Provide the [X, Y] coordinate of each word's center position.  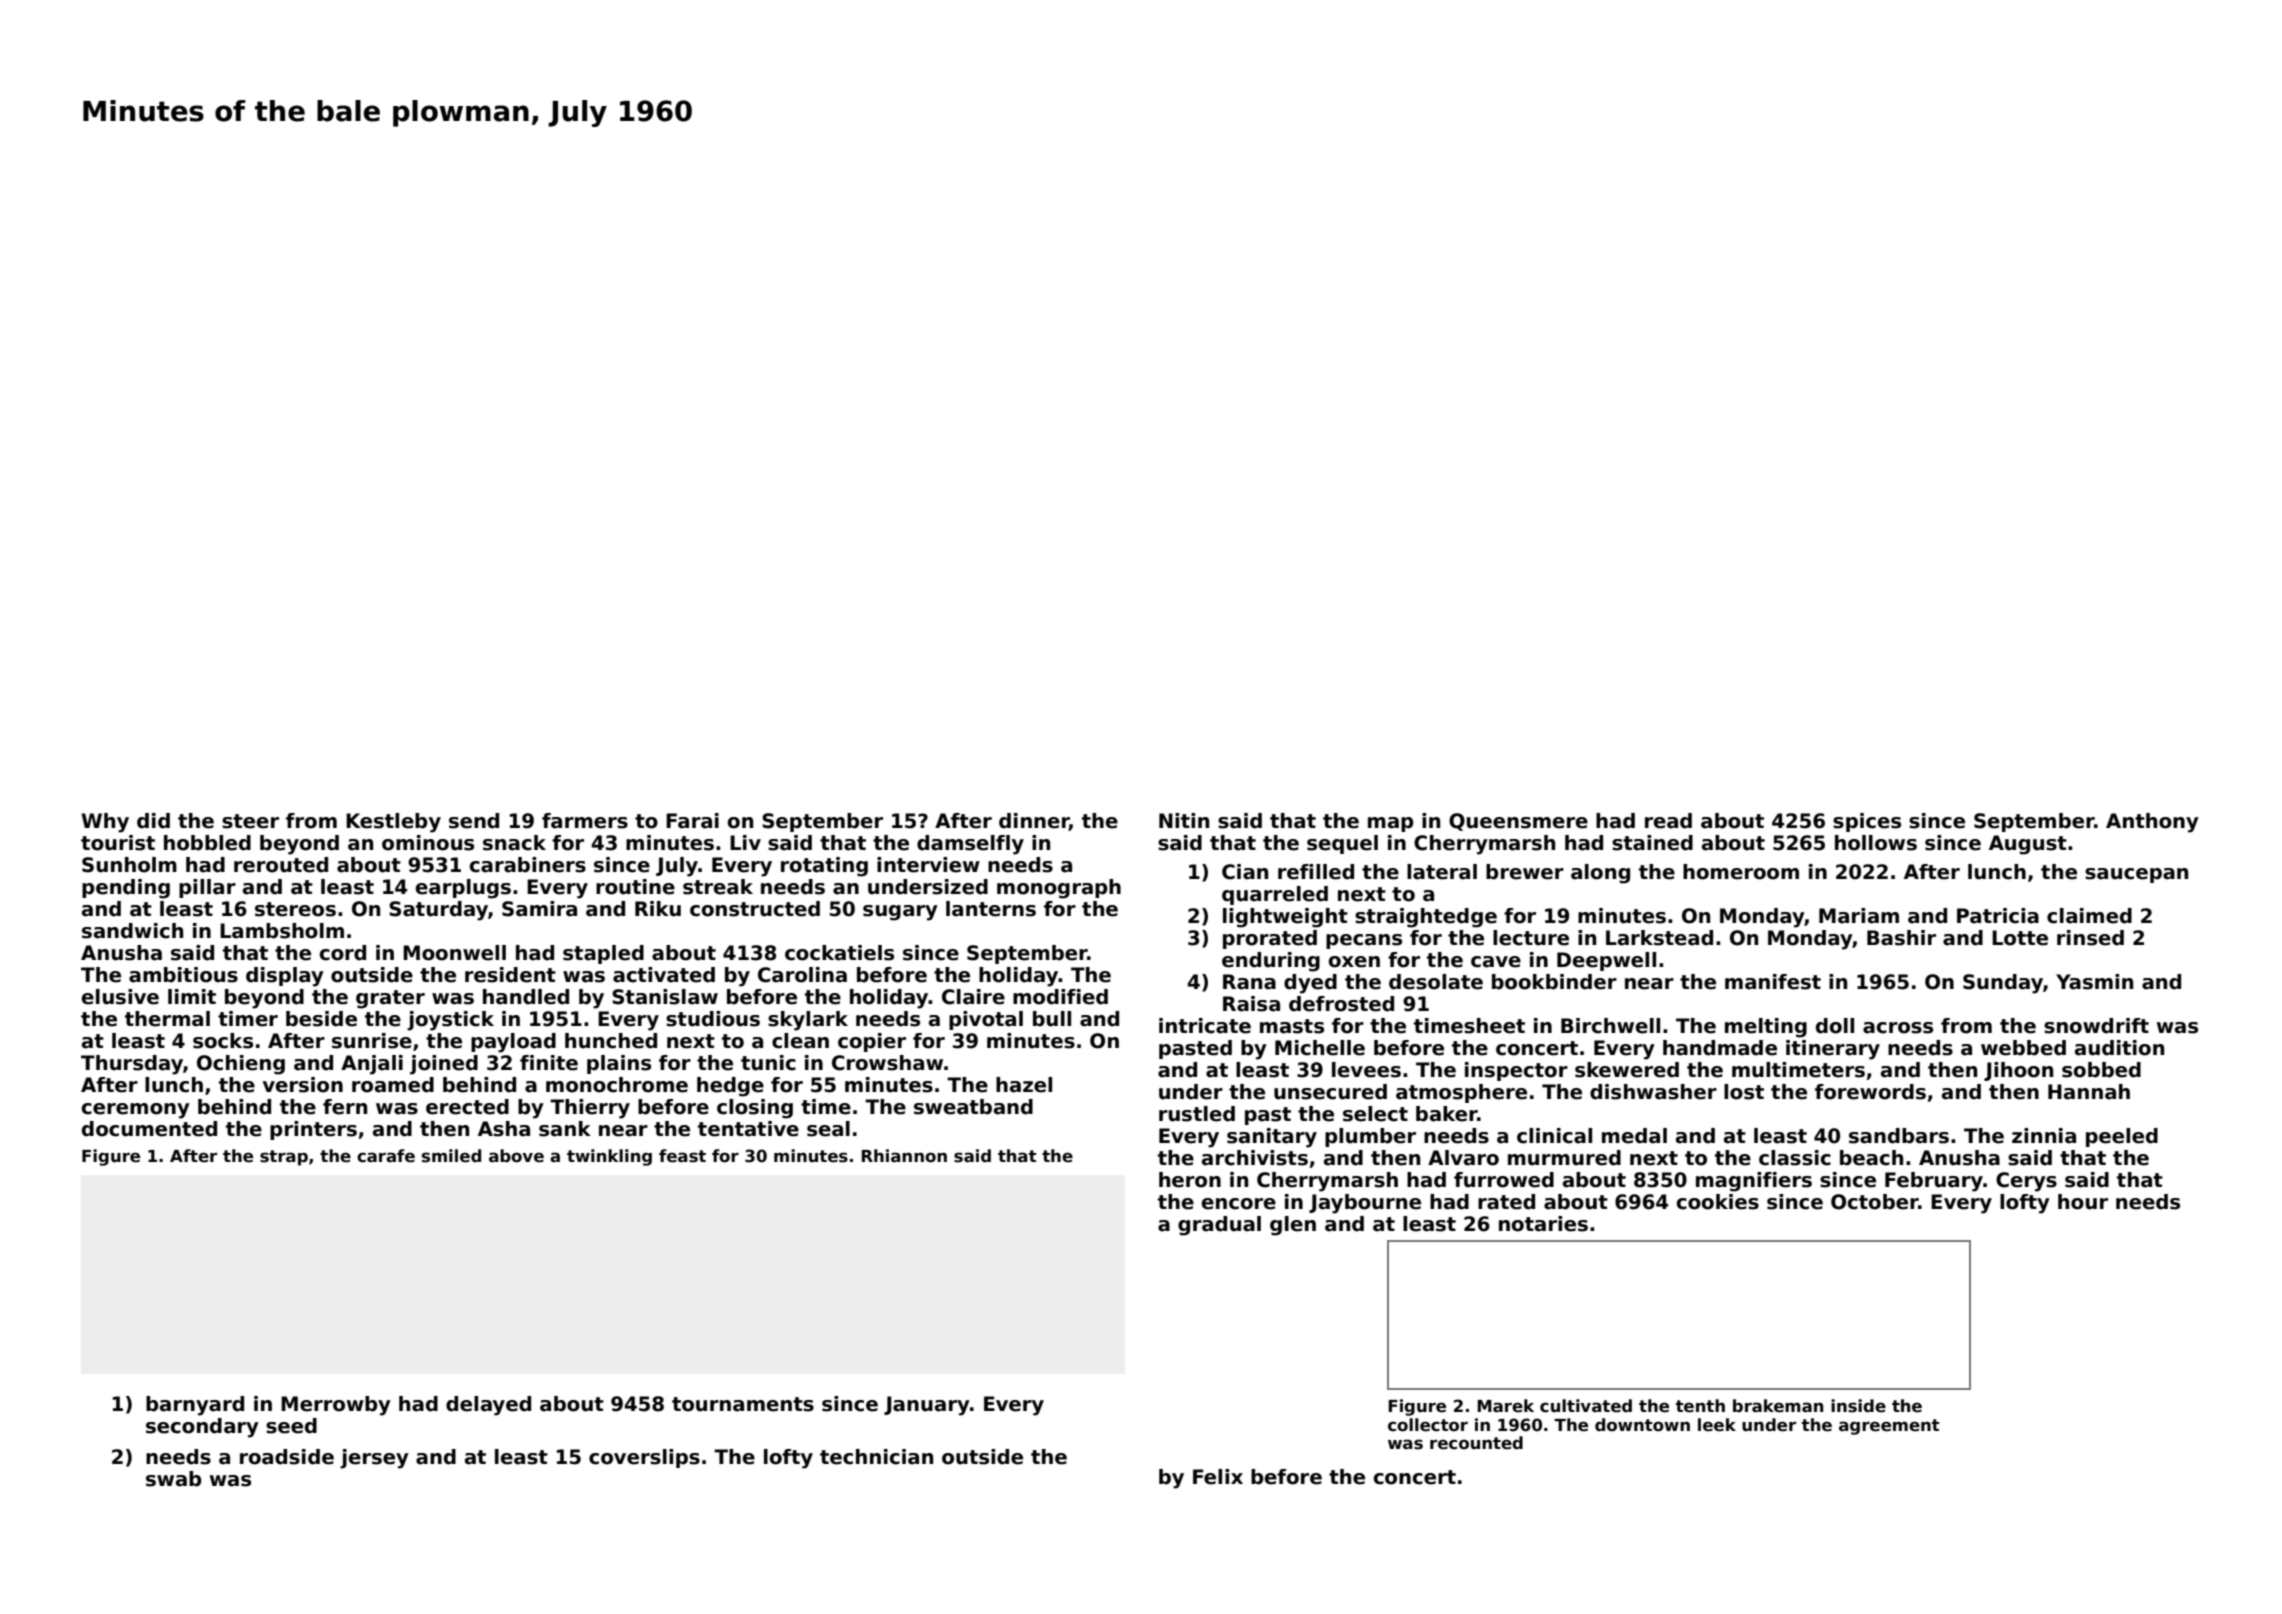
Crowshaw [887, 1063]
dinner [1034, 822]
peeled [2122, 1137]
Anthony [2152, 823]
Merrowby [336, 1406]
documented [149, 1129]
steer [250, 821]
